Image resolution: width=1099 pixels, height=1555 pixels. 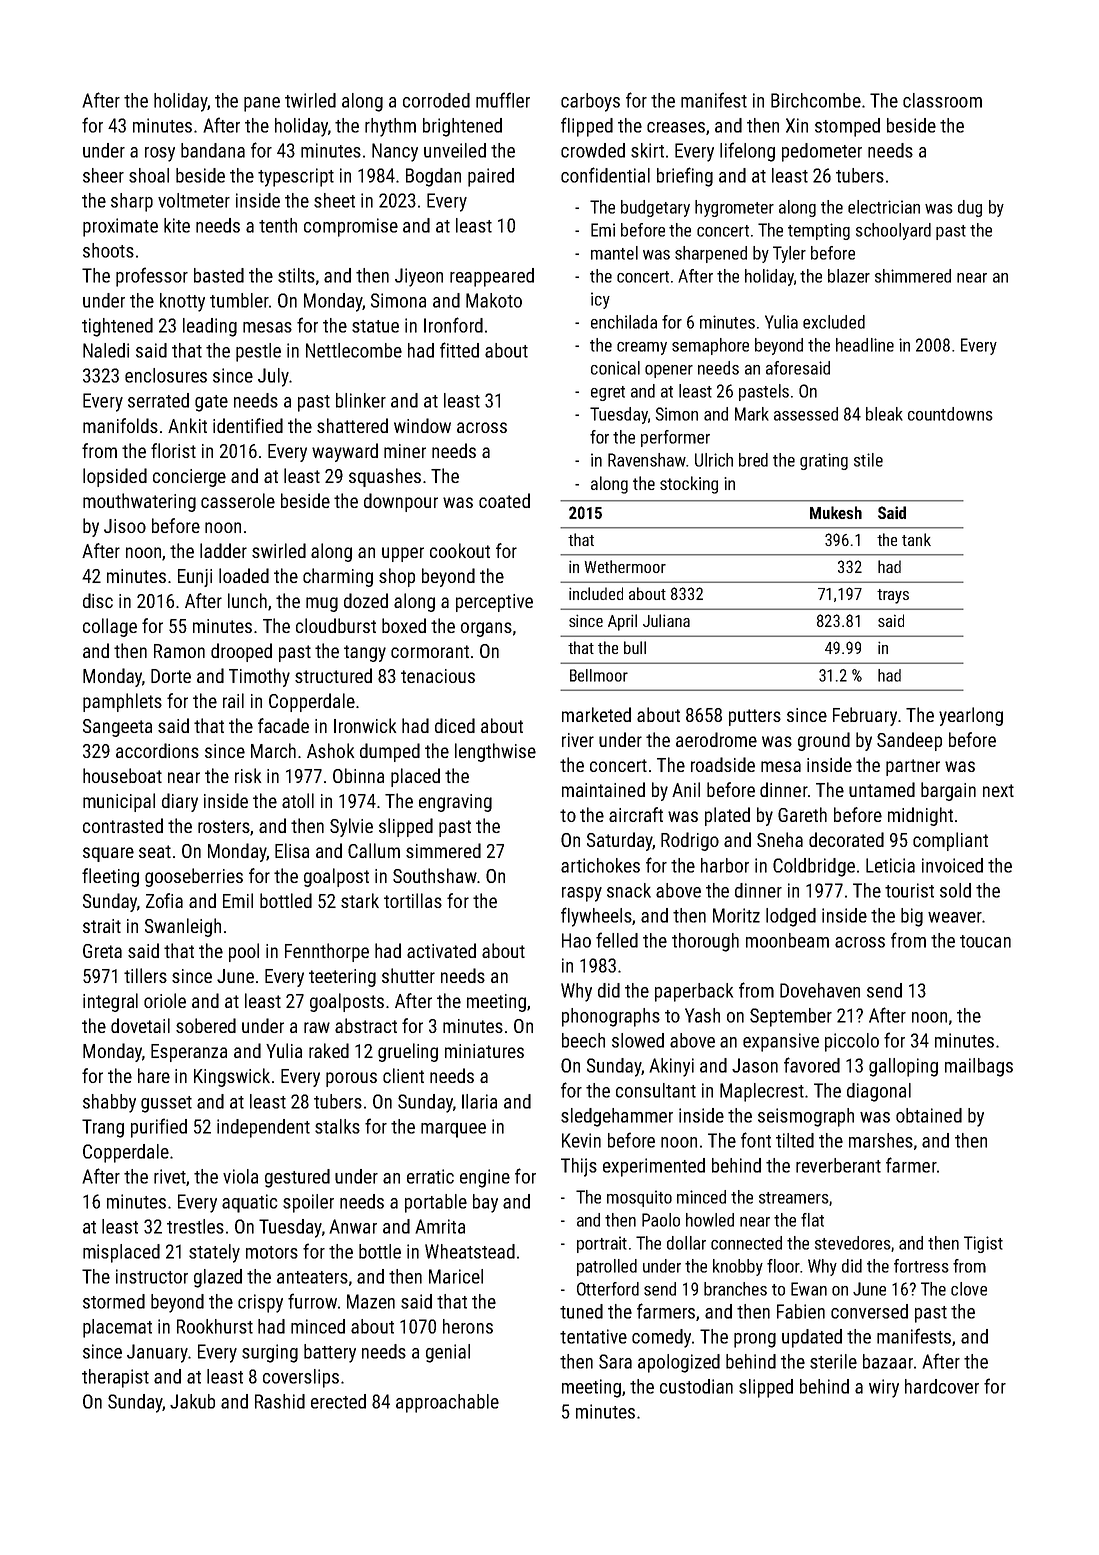 I want to click on tuned, so click(x=581, y=1311).
